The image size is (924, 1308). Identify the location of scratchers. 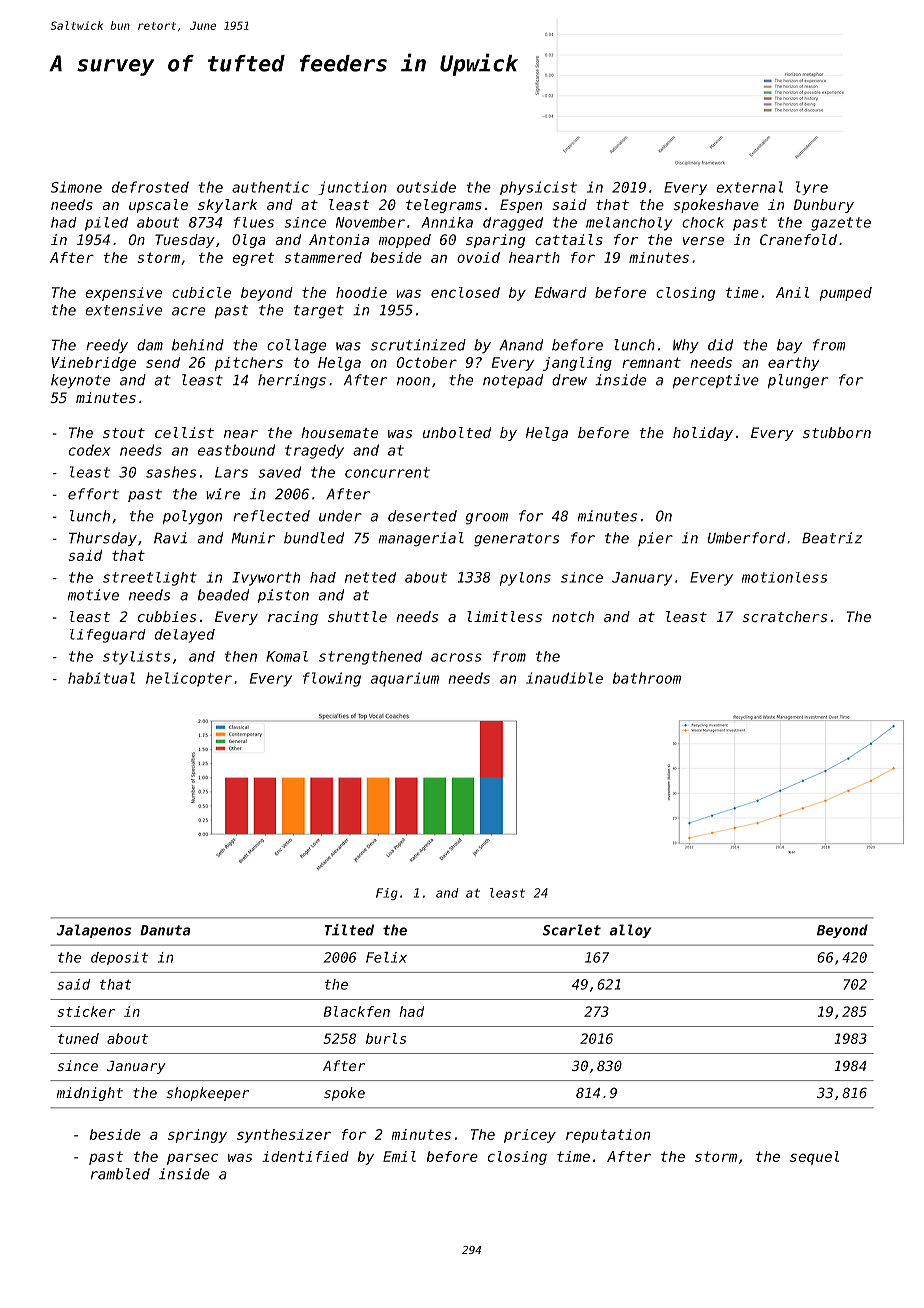
(784, 616).
